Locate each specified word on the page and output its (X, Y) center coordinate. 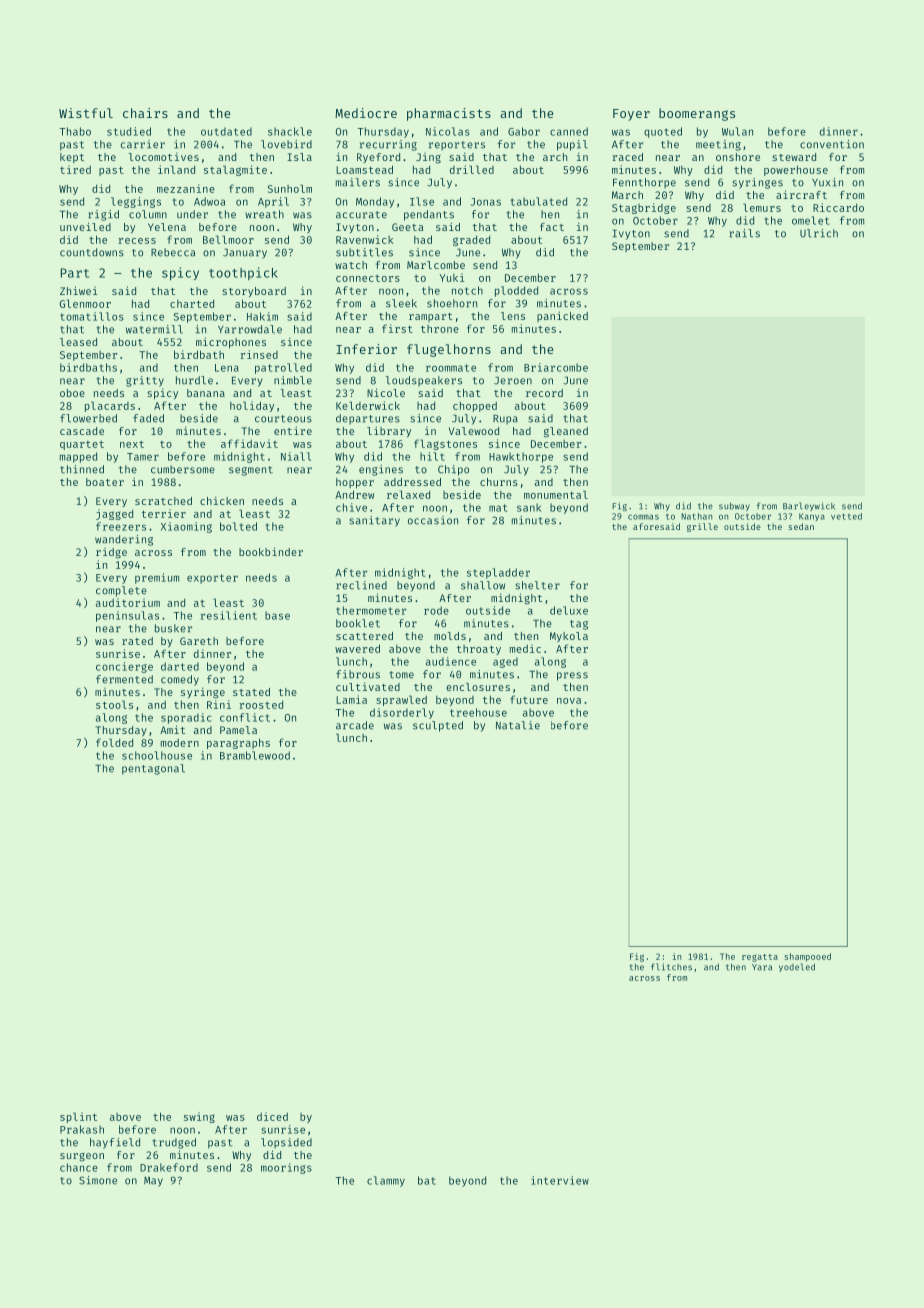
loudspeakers (424, 381)
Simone (98, 1180)
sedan (801, 526)
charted (192, 303)
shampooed (808, 957)
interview (560, 1180)
